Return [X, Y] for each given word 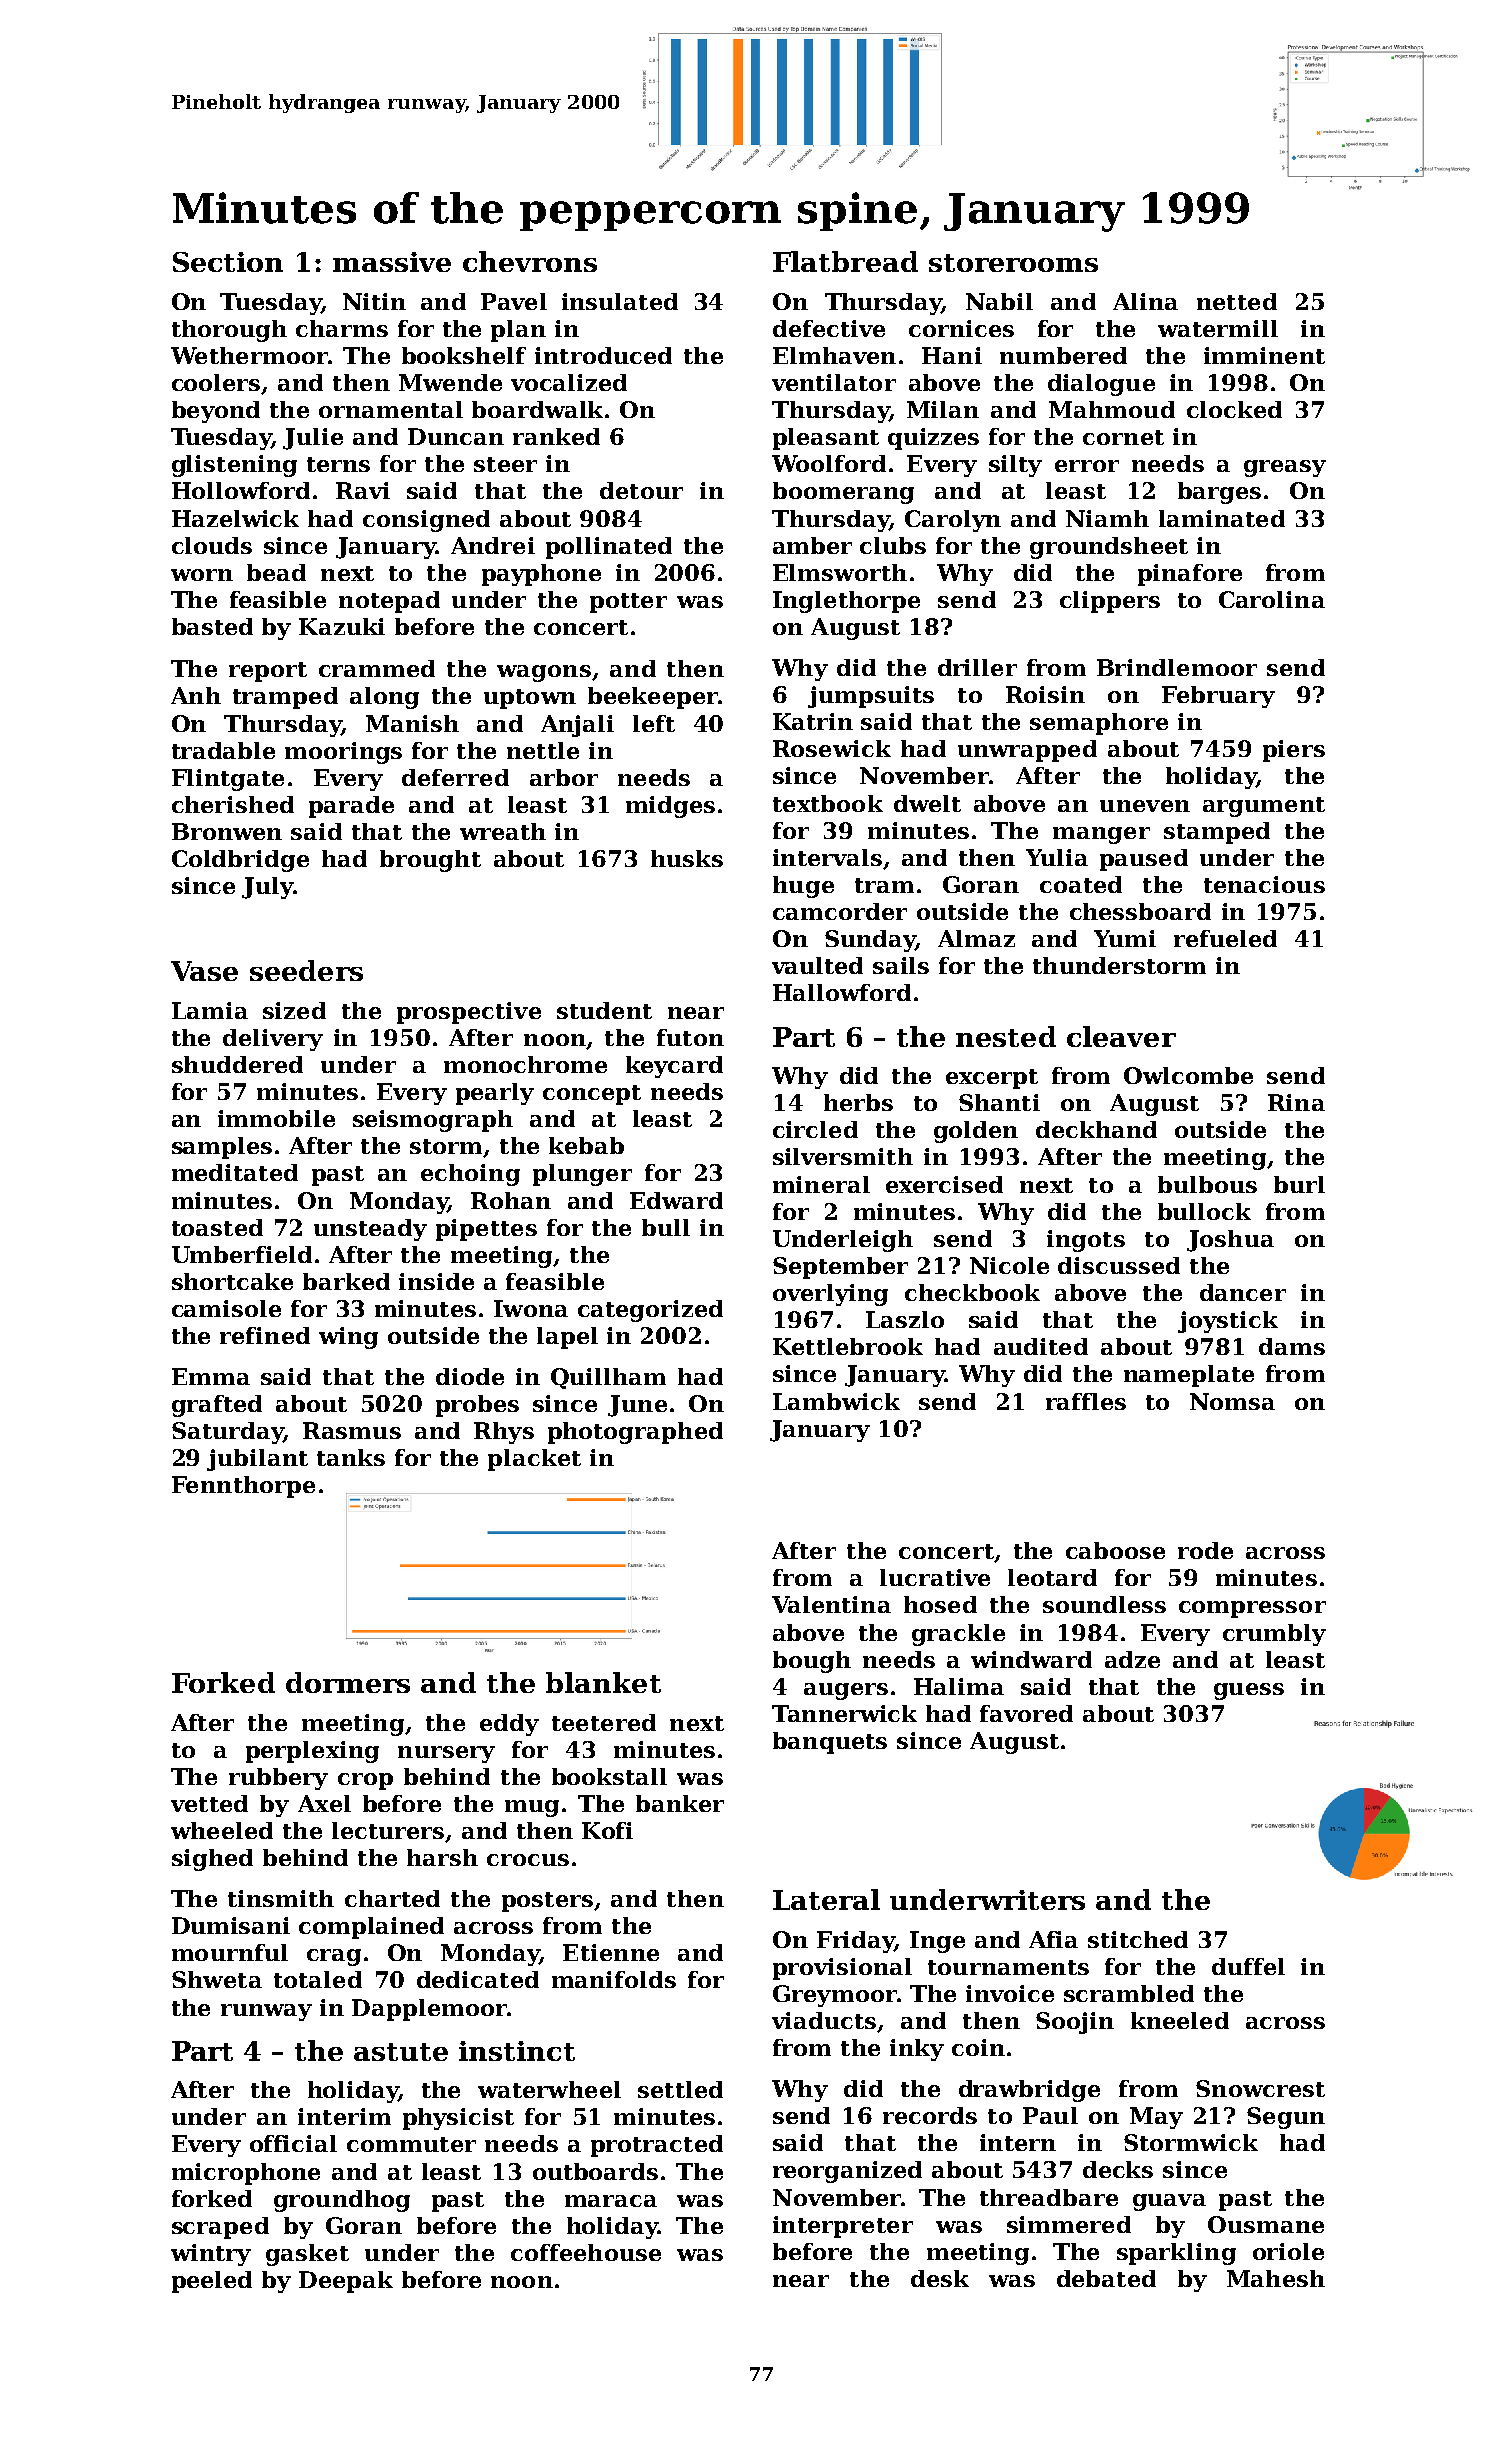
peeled [212, 2282]
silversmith [843, 1156]
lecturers [388, 1830]
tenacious [1264, 884]
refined [265, 1335]
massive [392, 262]
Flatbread [845, 261]
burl [1299, 1184]
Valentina [831, 1604]
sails [901, 965]
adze [1132, 1659]
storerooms [1013, 263]
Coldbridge [240, 861]
